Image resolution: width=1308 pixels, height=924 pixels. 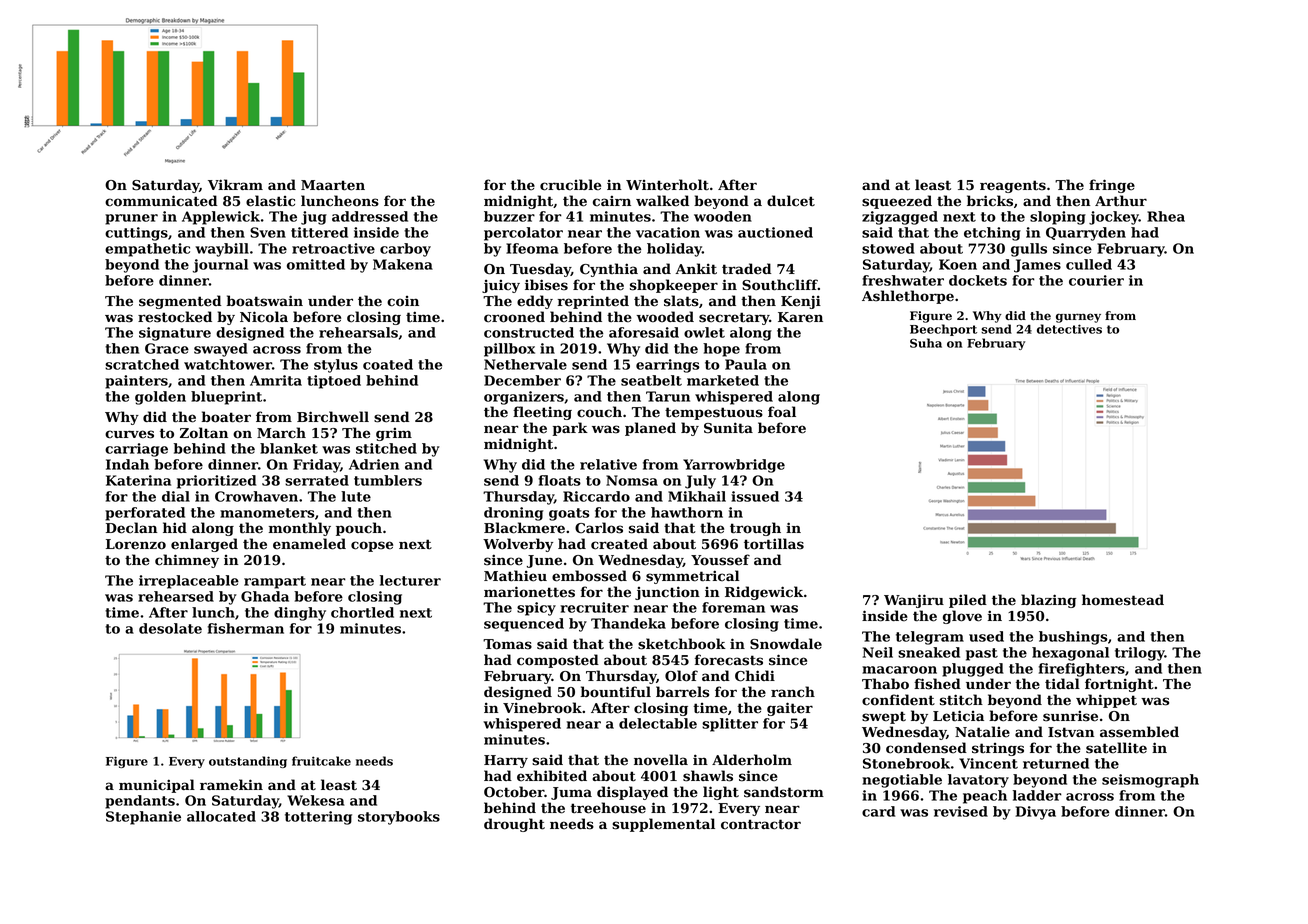 I want to click on Chidi, so click(x=755, y=676).
